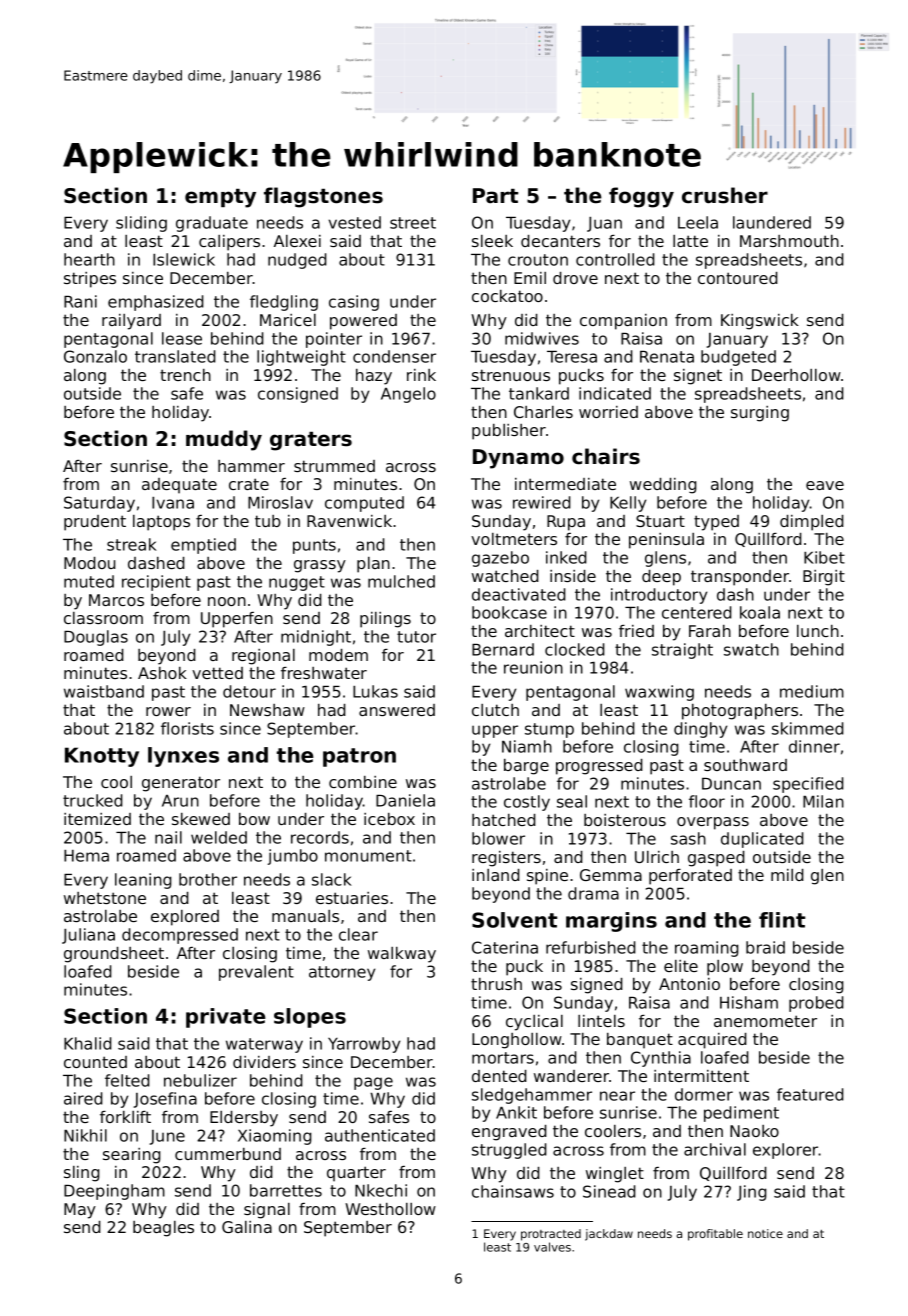 Image resolution: width=908 pixels, height=1316 pixels. What do you see at coordinates (356, 1174) in the document?
I see `quarter` at bounding box center [356, 1174].
